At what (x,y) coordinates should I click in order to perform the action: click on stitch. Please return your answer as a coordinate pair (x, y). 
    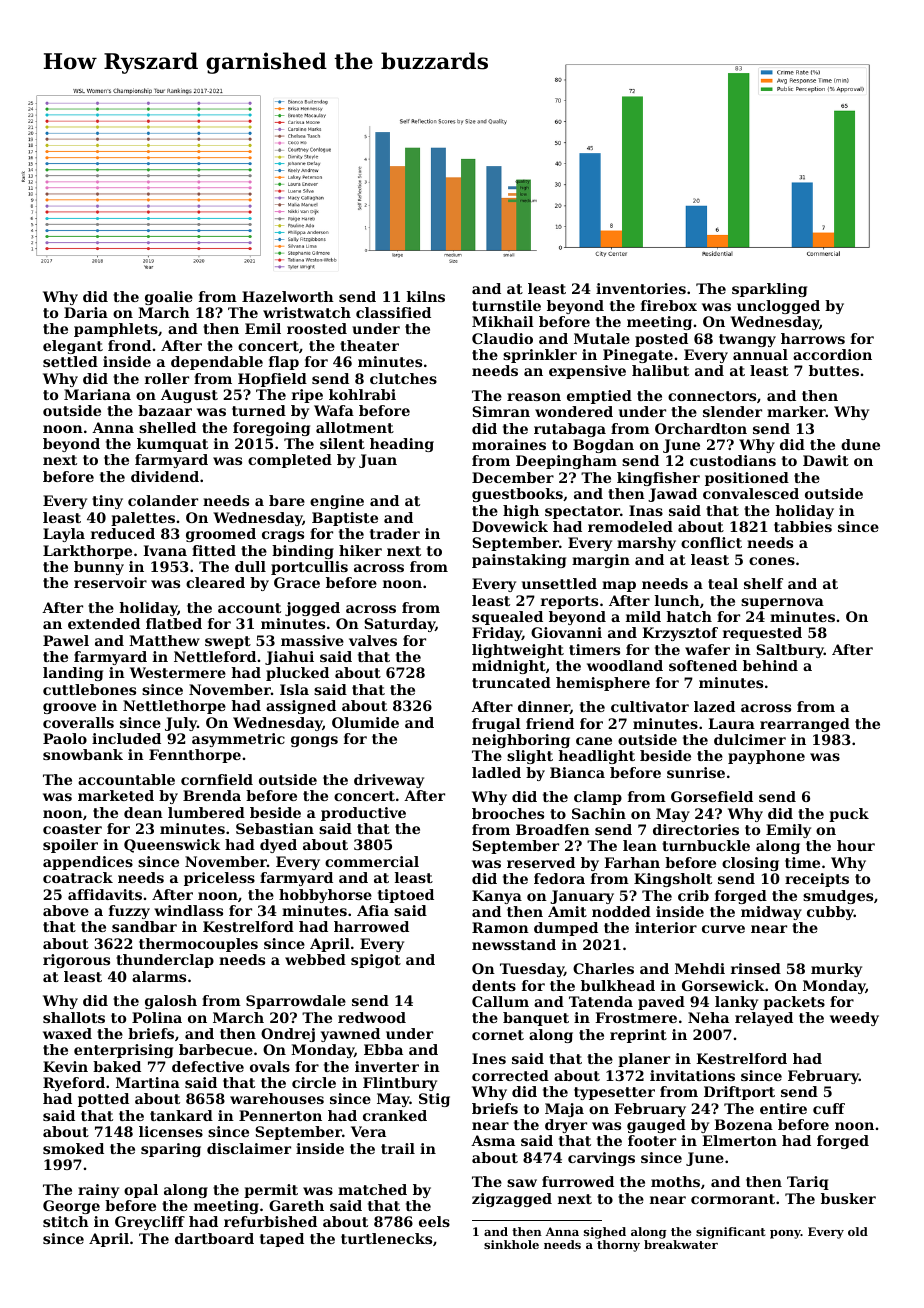
    Looking at the image, I should click on (66, 1221).
